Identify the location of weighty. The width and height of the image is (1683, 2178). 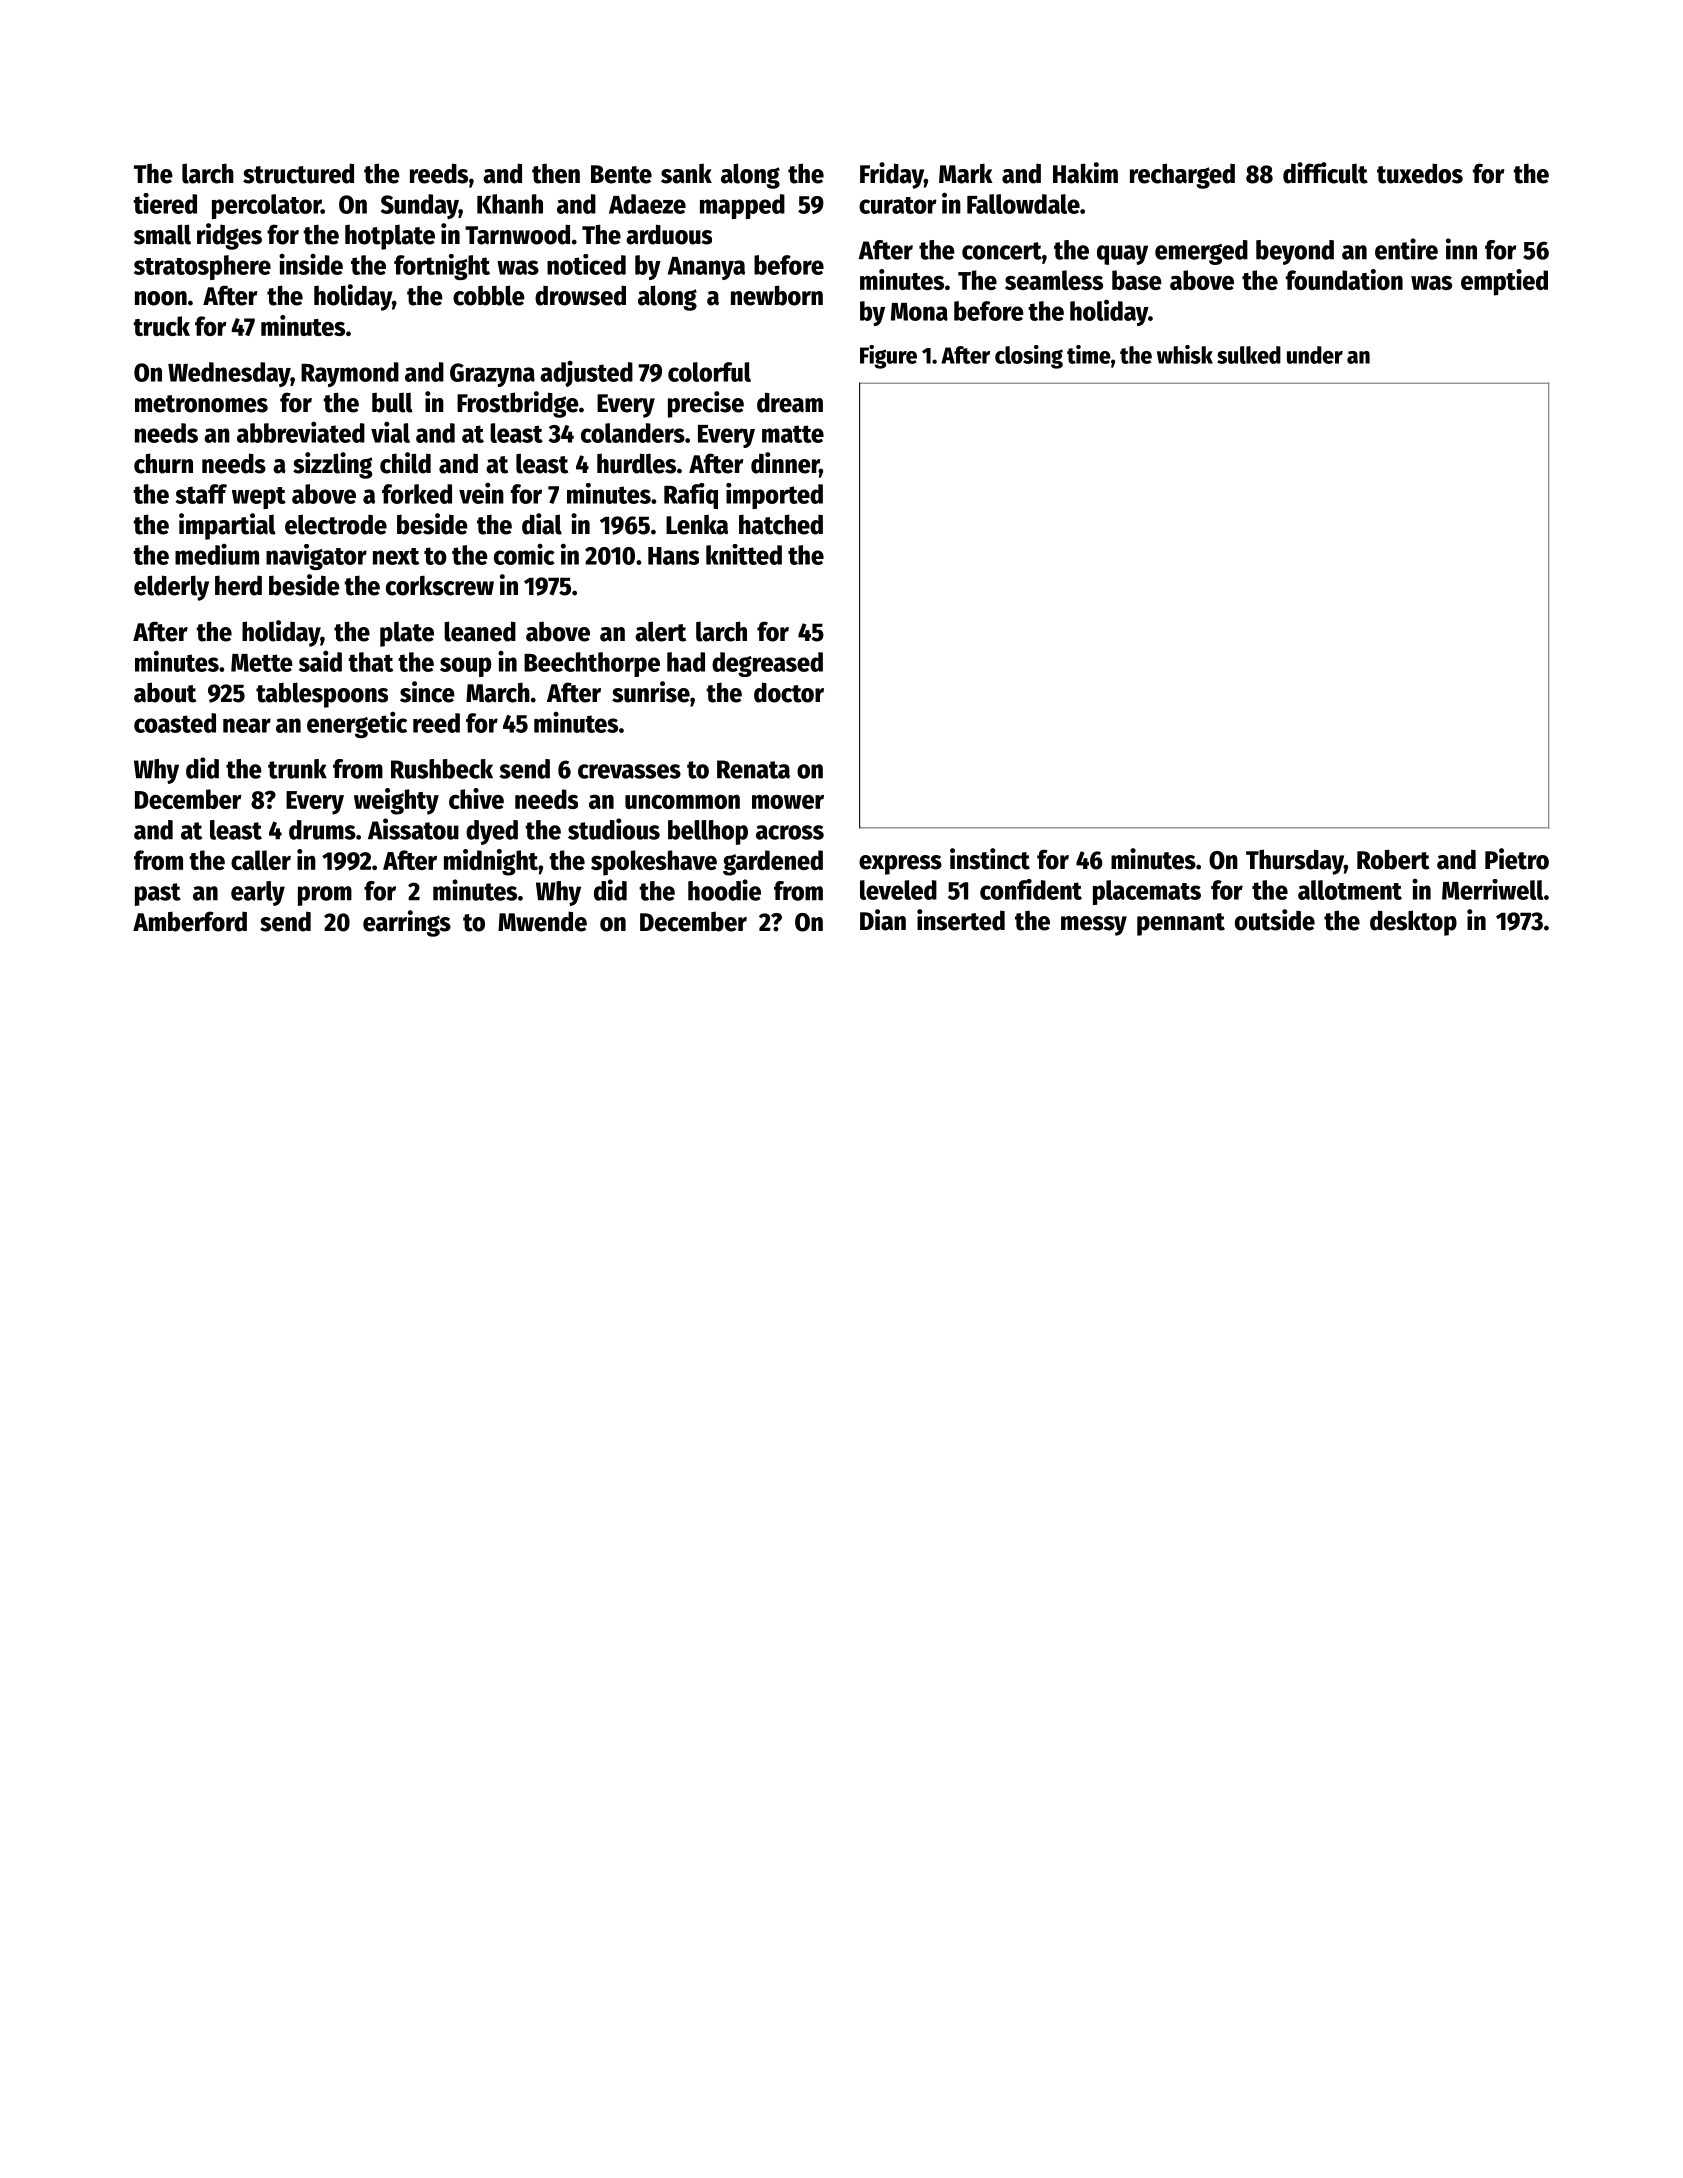
(396, 801).
